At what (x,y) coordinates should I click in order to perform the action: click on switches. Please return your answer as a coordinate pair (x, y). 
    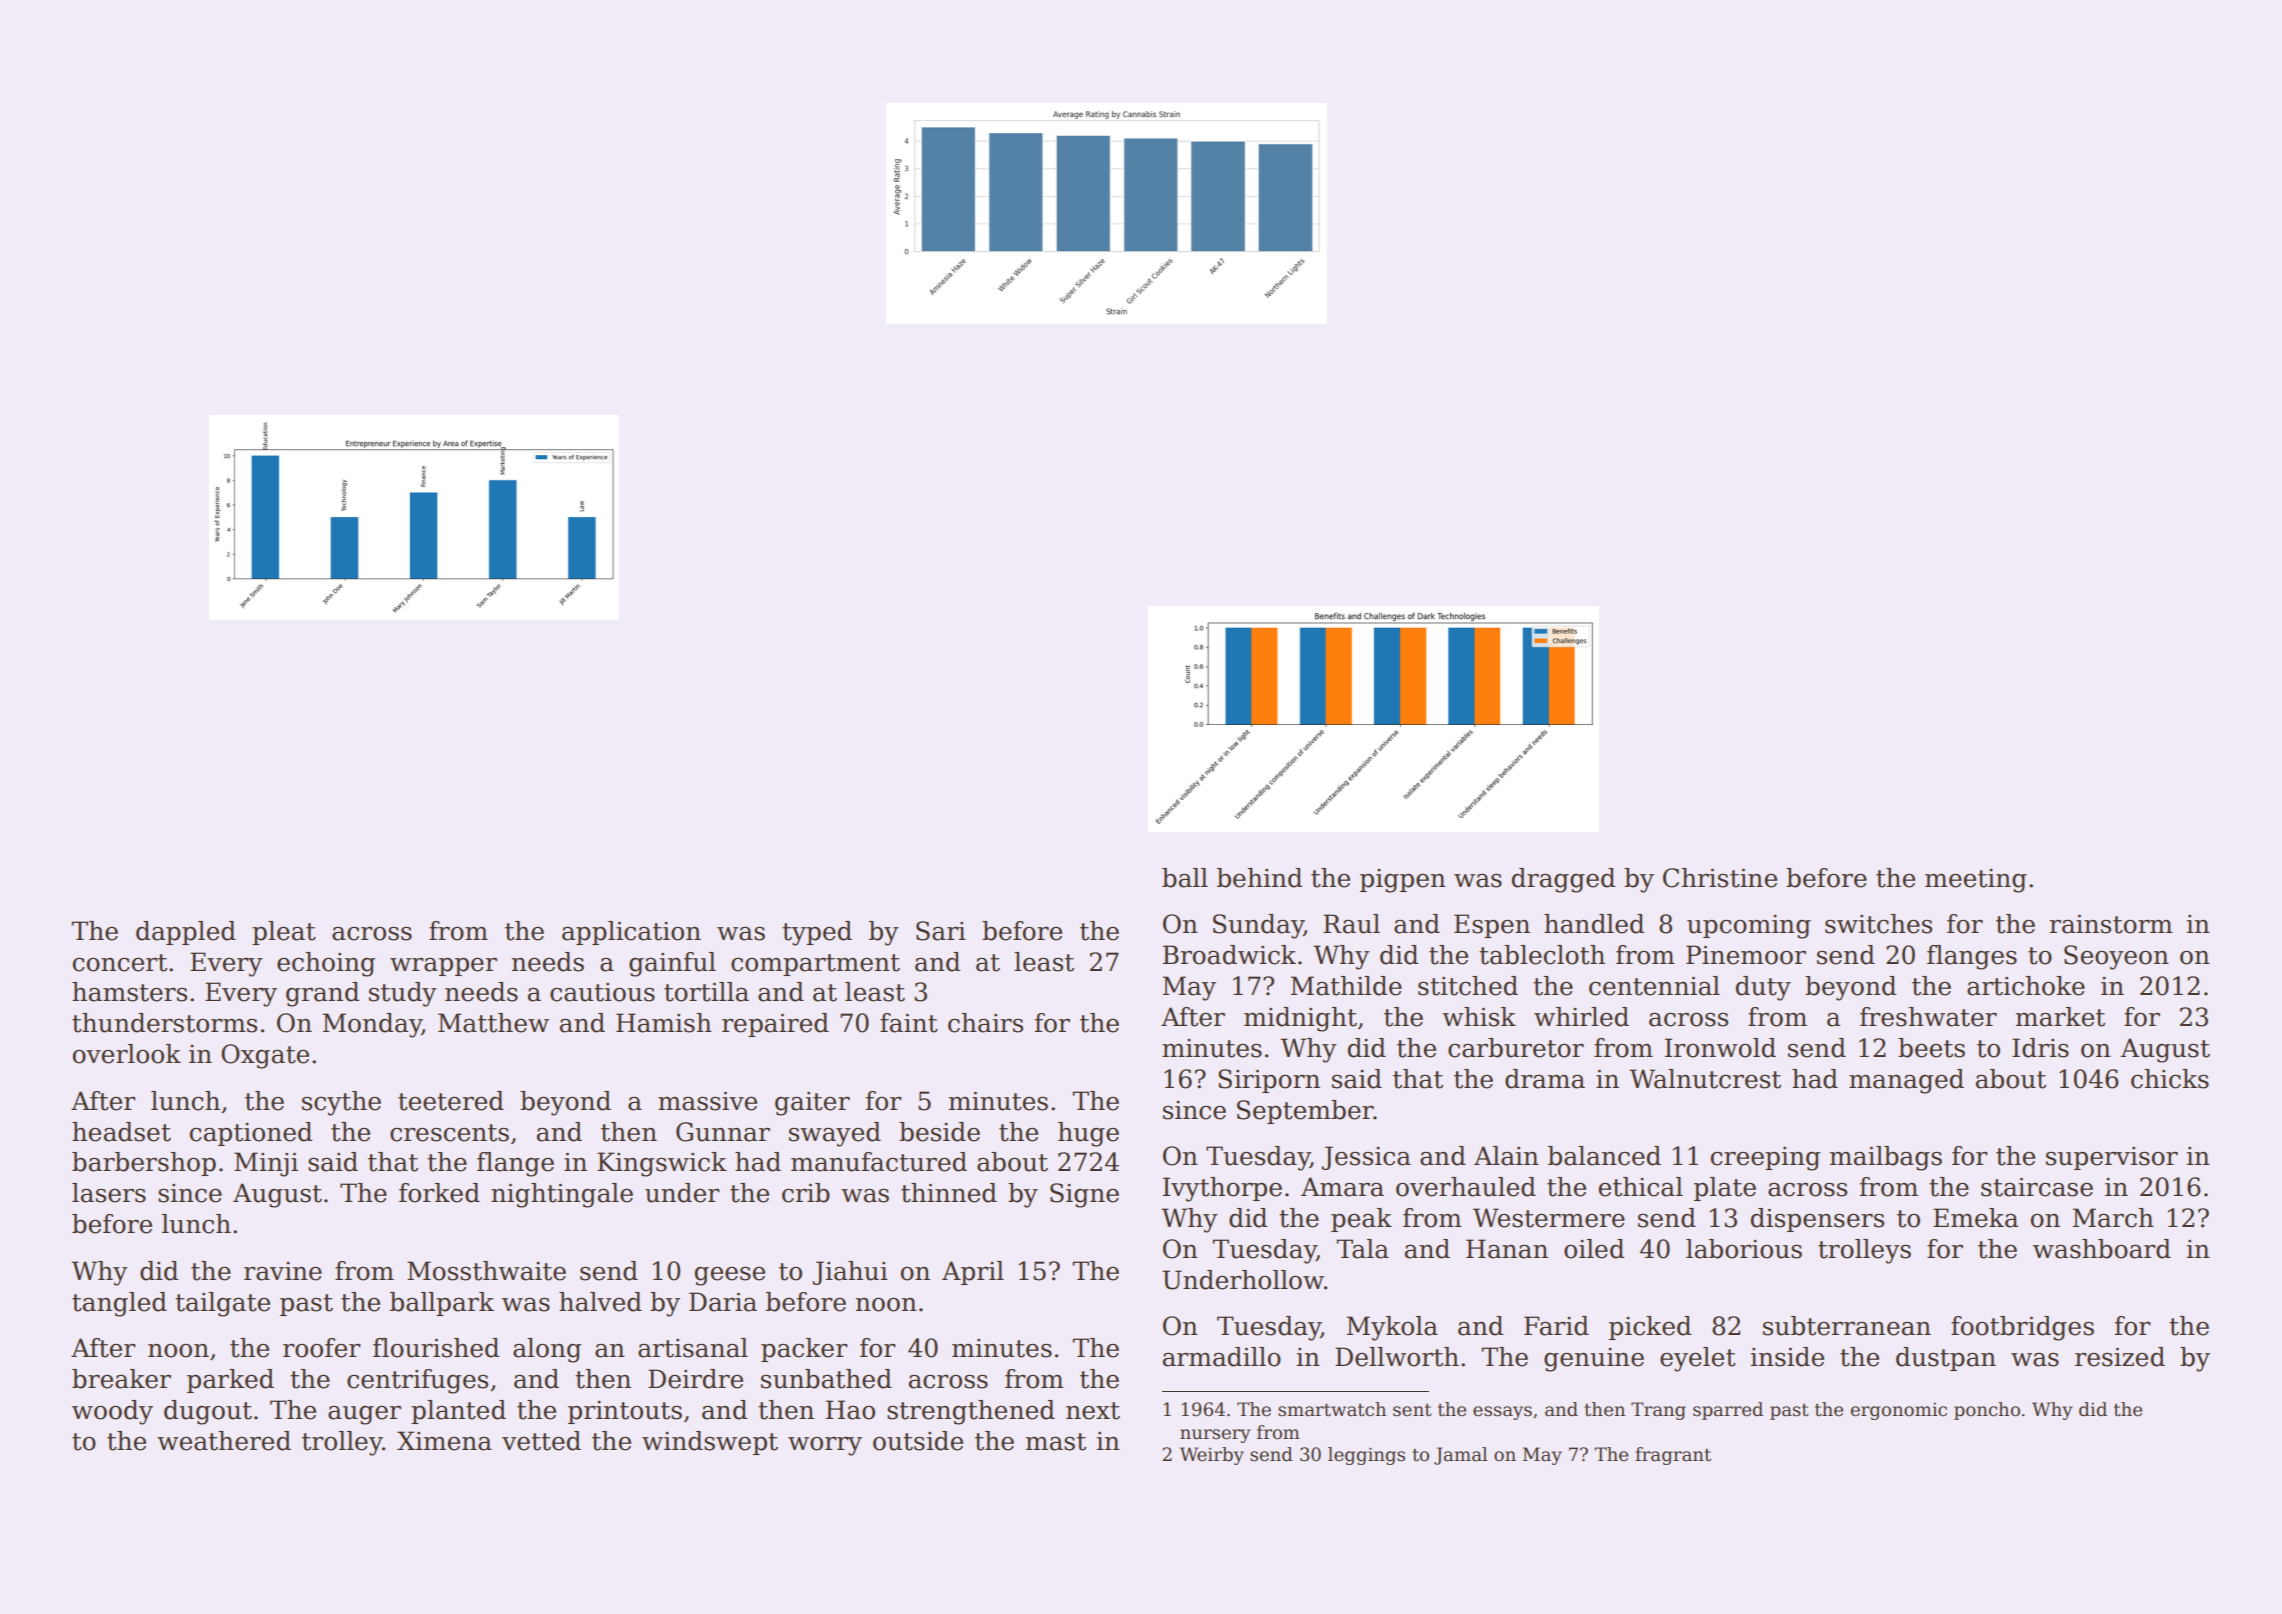
    Looking at the image, I should click on (1878, 924).
